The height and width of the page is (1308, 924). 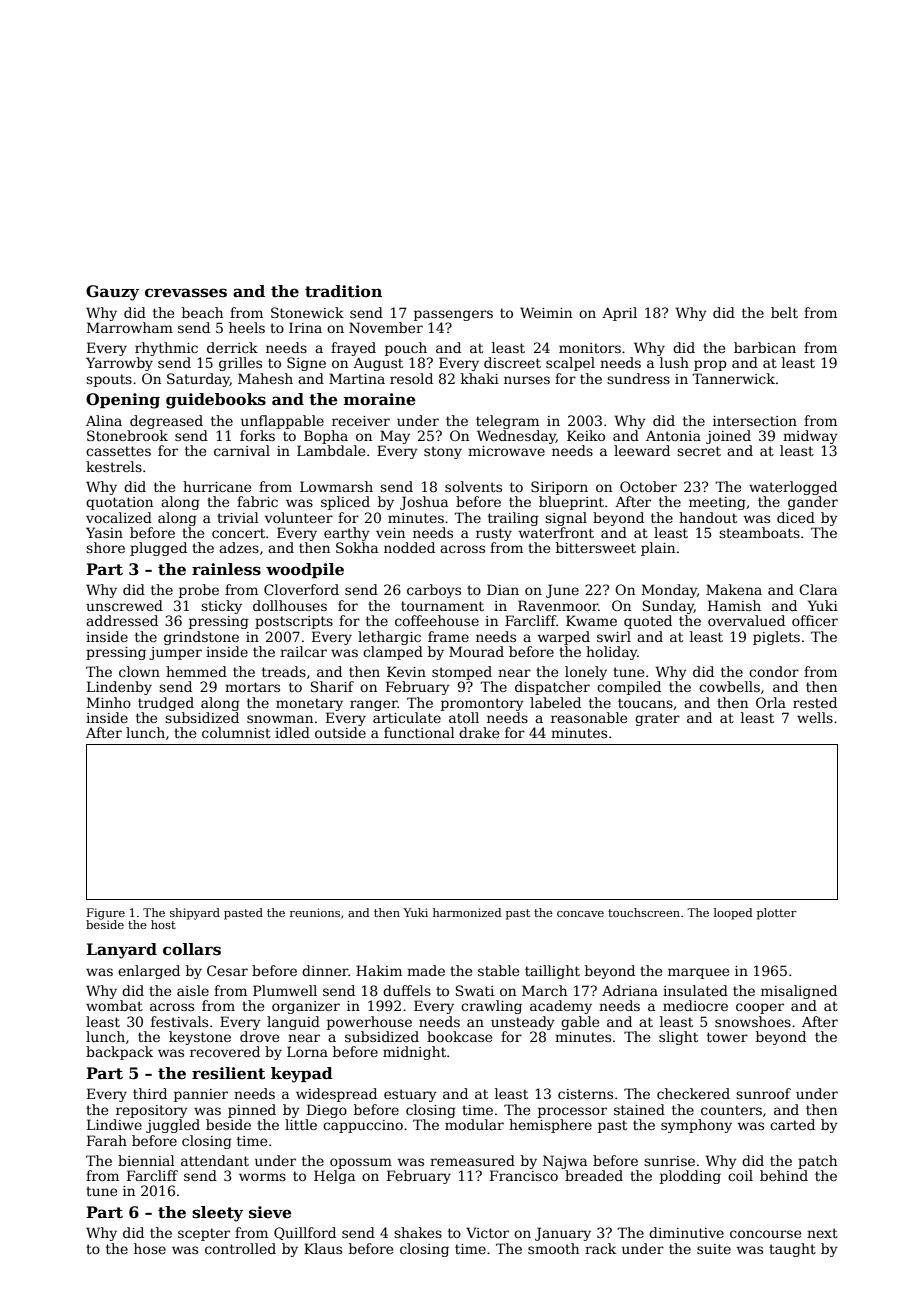 What do you see at coordinates (777, 914) in the page?
I see `plotter` at bounding box center [777, 914].
